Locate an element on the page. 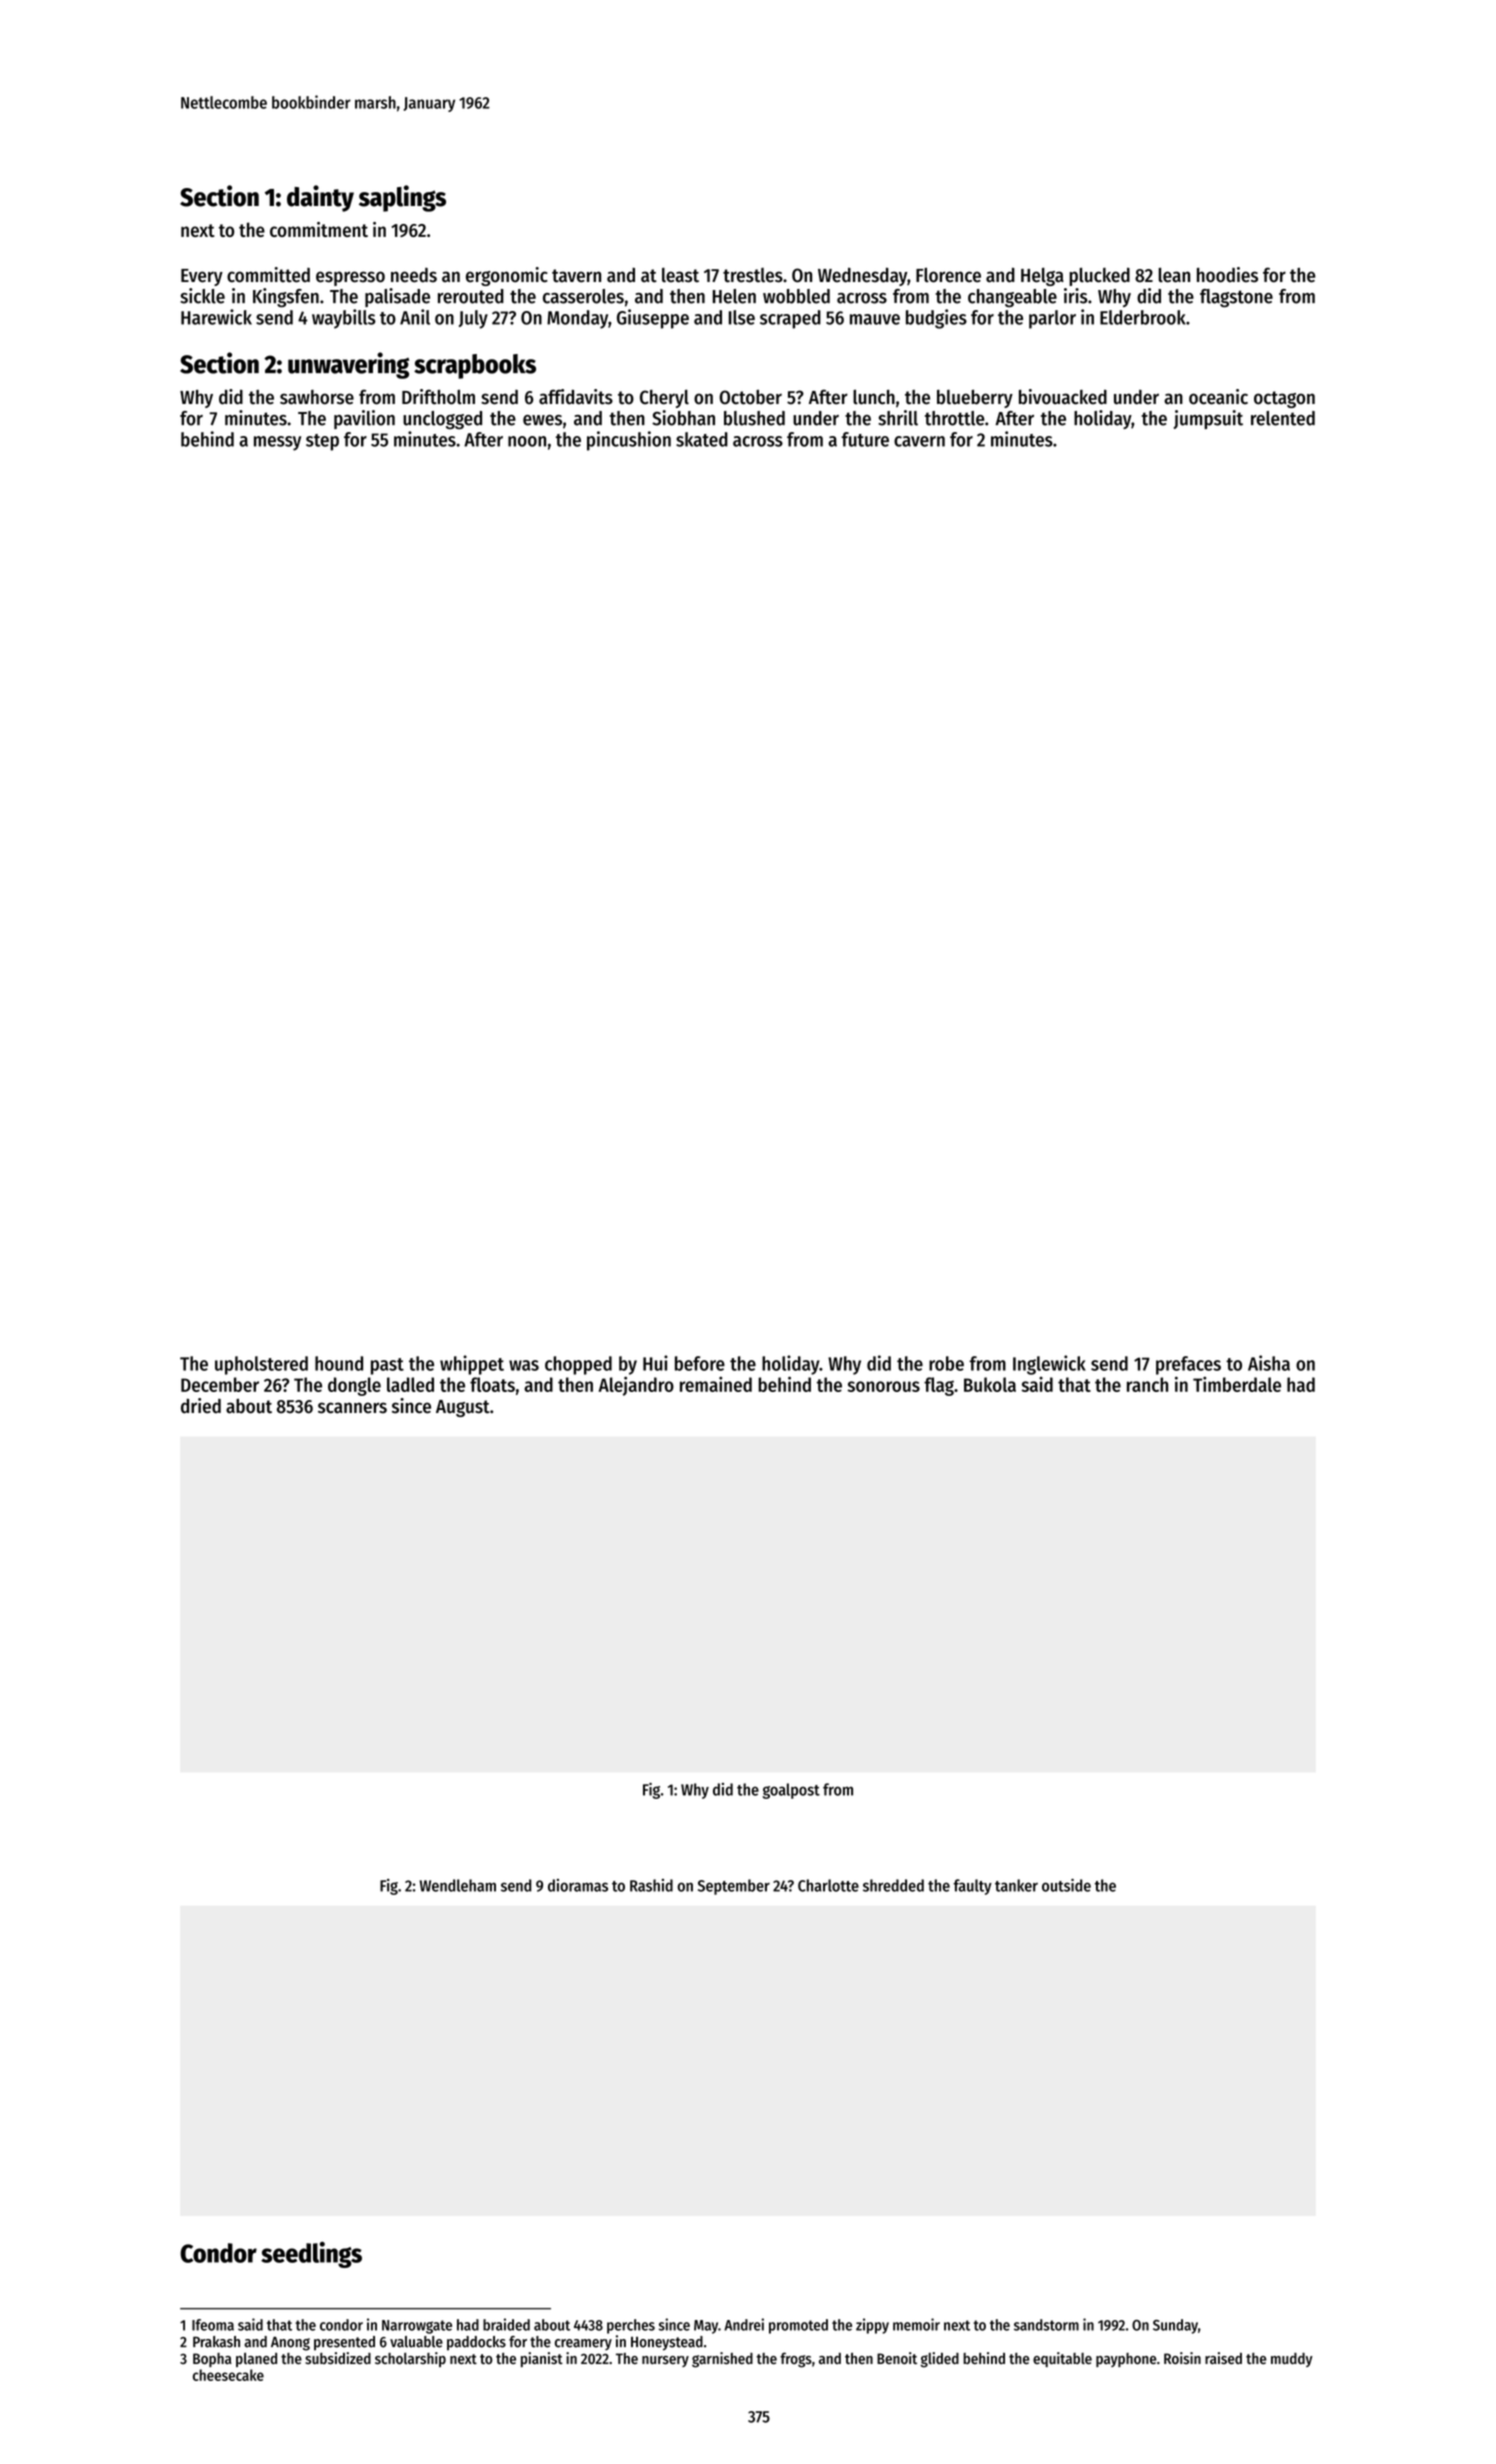 Image resolution: width=1496 pixels, height=2464 pixels. promoted is located at coordinates (798, 2326).
